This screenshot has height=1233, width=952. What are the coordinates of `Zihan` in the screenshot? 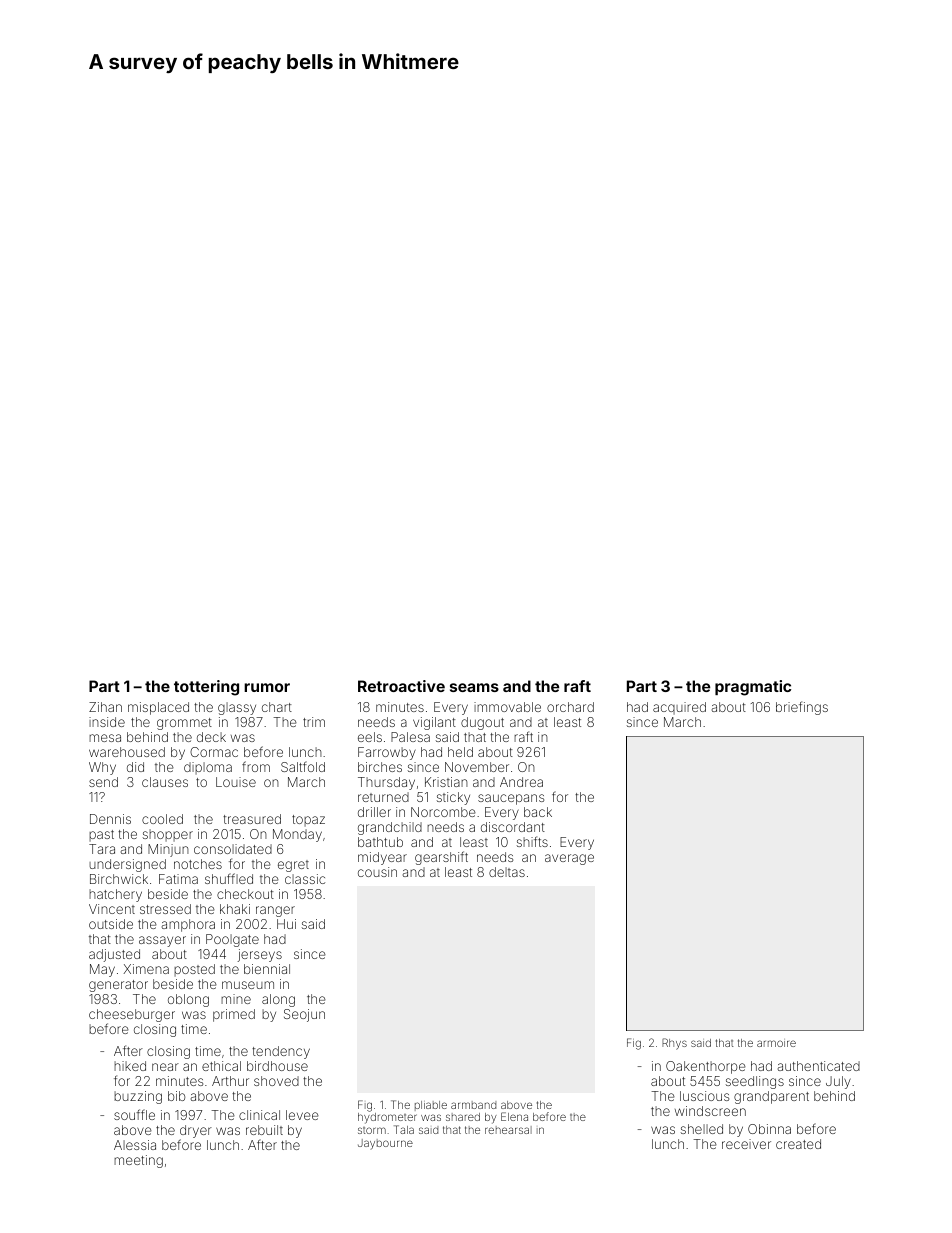 It's located at (105, 707).
